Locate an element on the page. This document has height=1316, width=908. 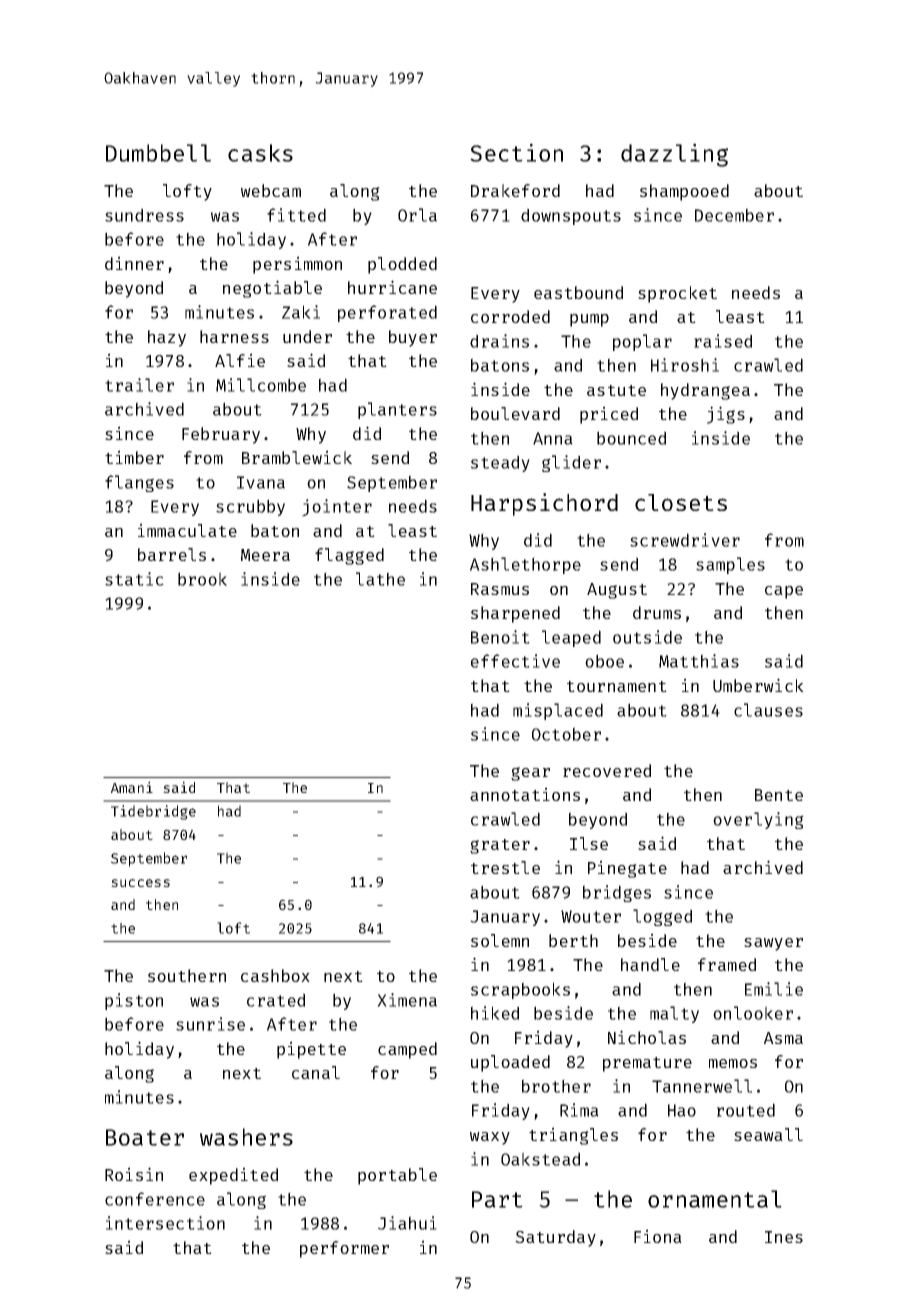
Harpsichord is located at coordinates (544, 504).
